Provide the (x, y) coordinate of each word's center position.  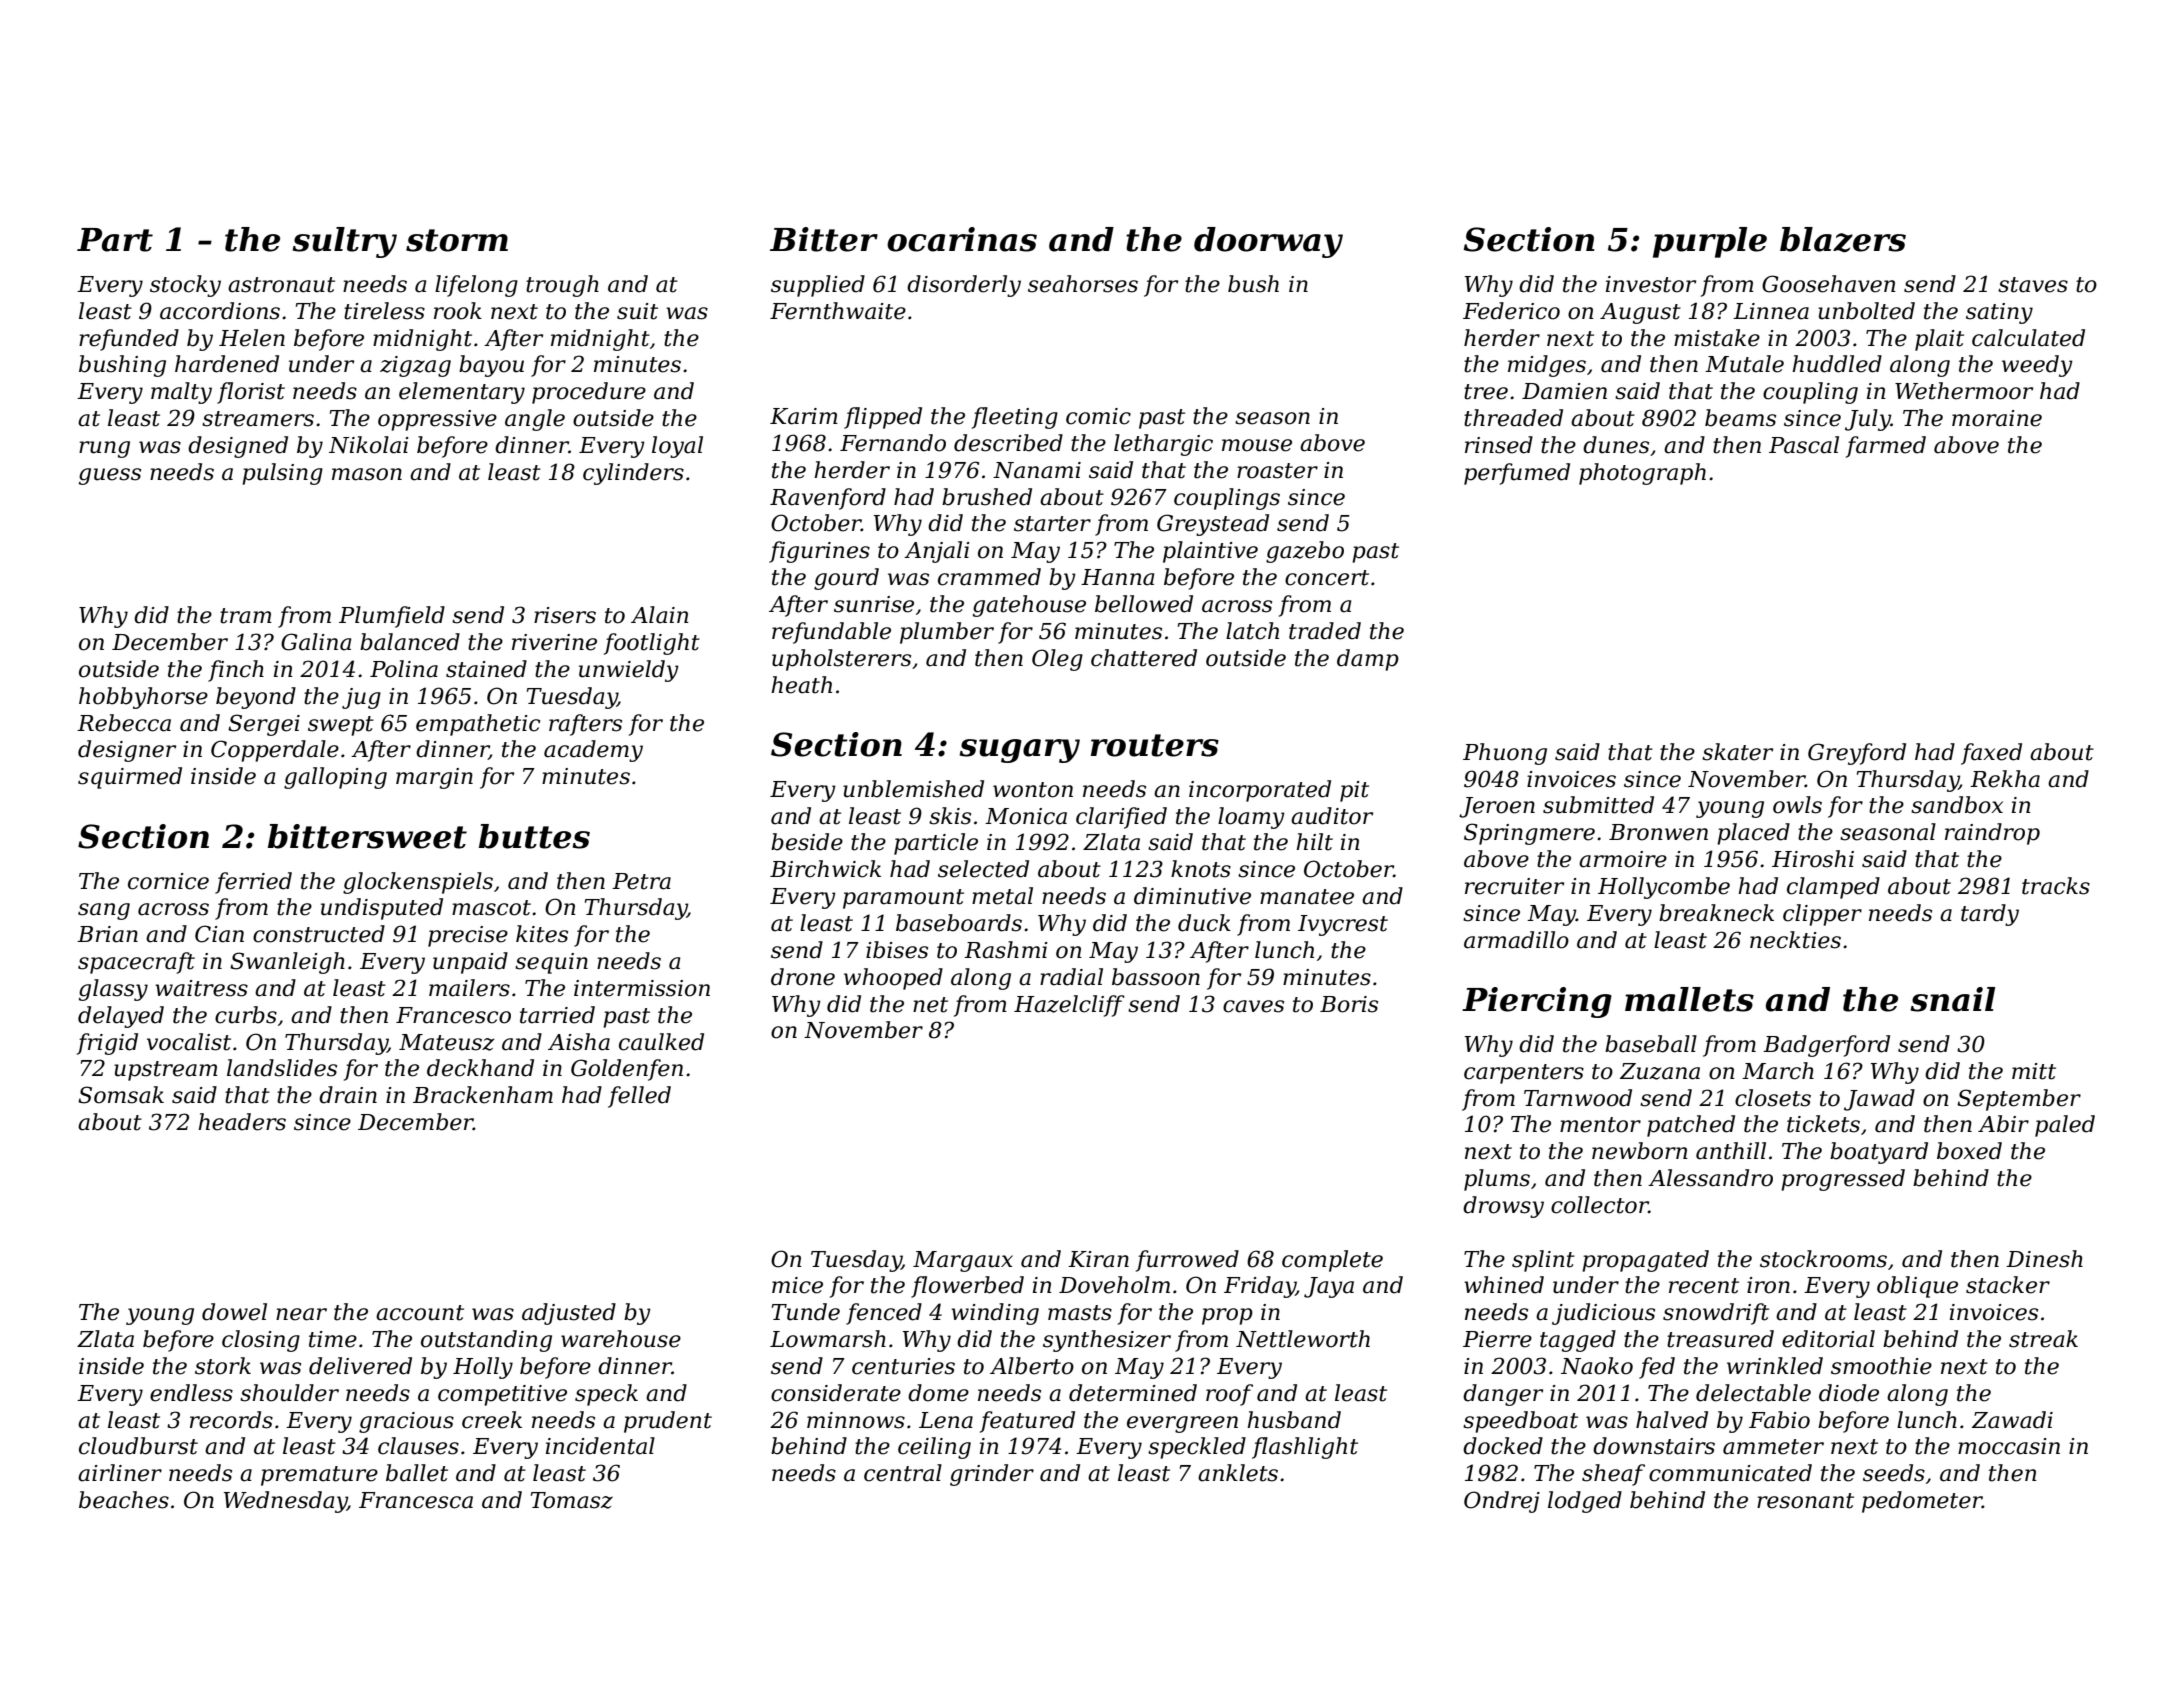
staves (2033, 285)
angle (535, 420)
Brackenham (483, 1095)
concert (1327, 578)
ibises (897, 950)
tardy (1990, 915)
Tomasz (572, 1500)
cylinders (633, 474)
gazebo (1305, 552)
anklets (1238, 1473)
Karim (804, 416)
